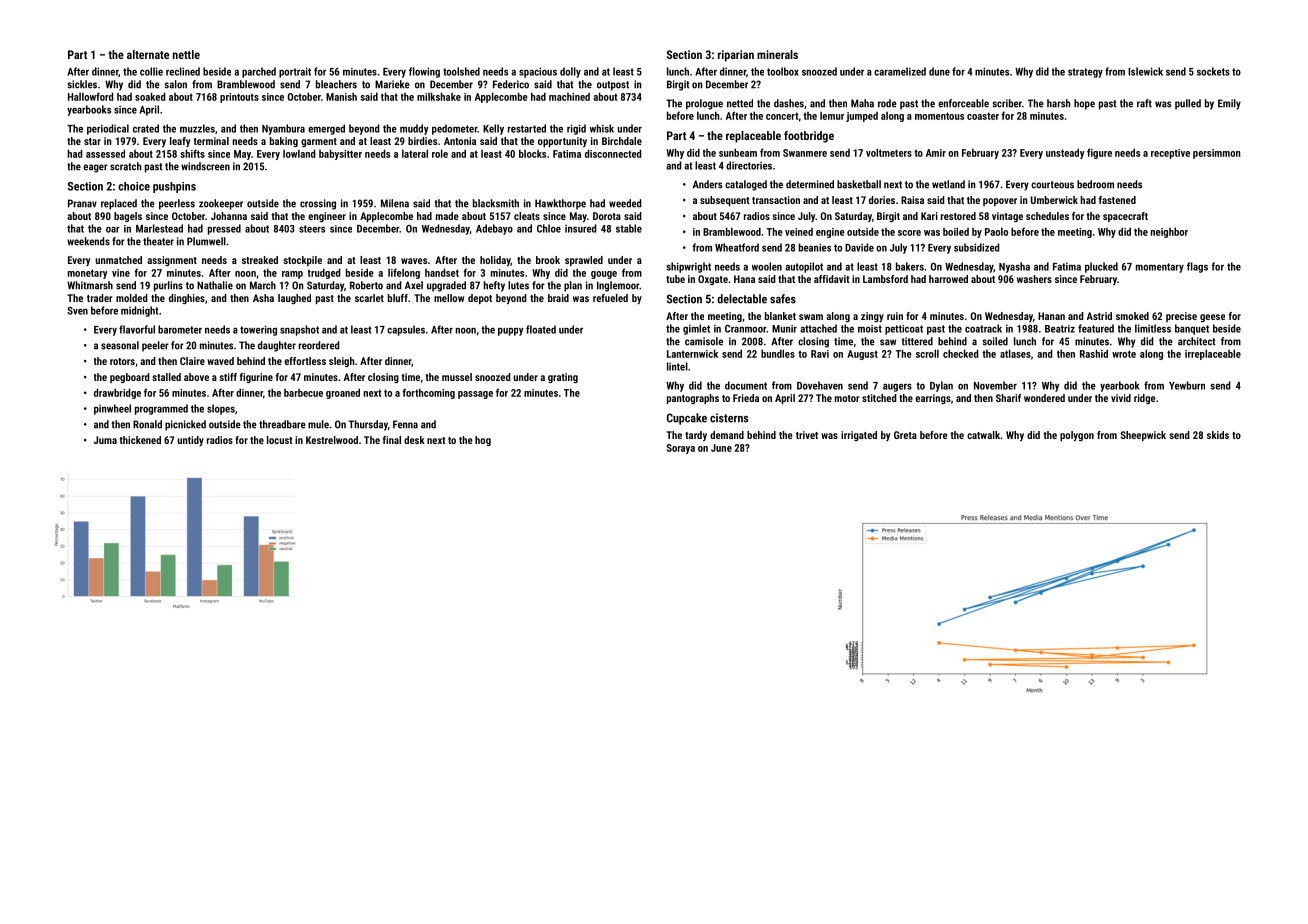 This image has height=924, width=1308. I want to click on toolbox, so click(783, 71).
